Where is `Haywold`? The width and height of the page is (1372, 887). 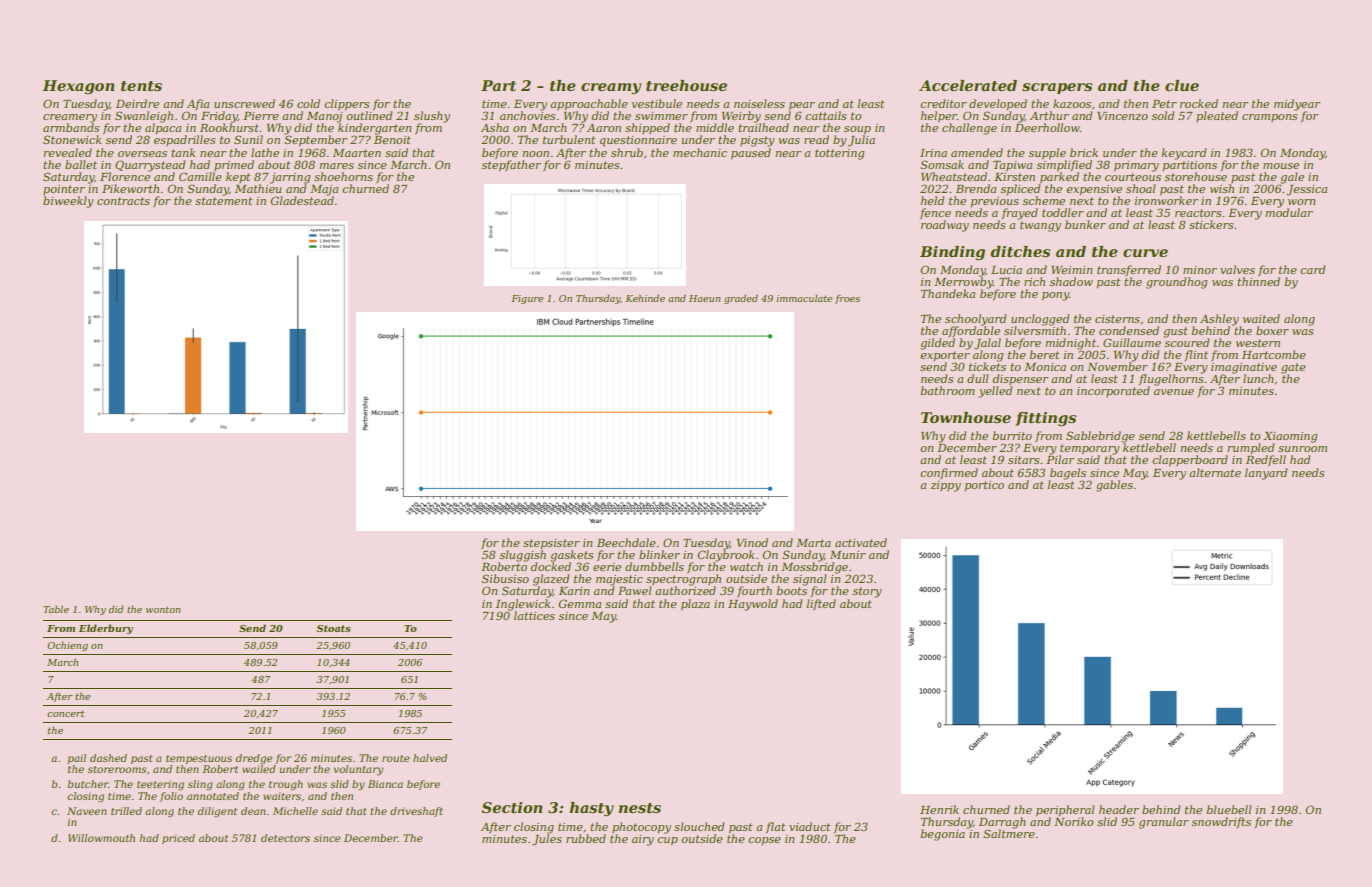 Haywold is located at coordinates (753, 605).
